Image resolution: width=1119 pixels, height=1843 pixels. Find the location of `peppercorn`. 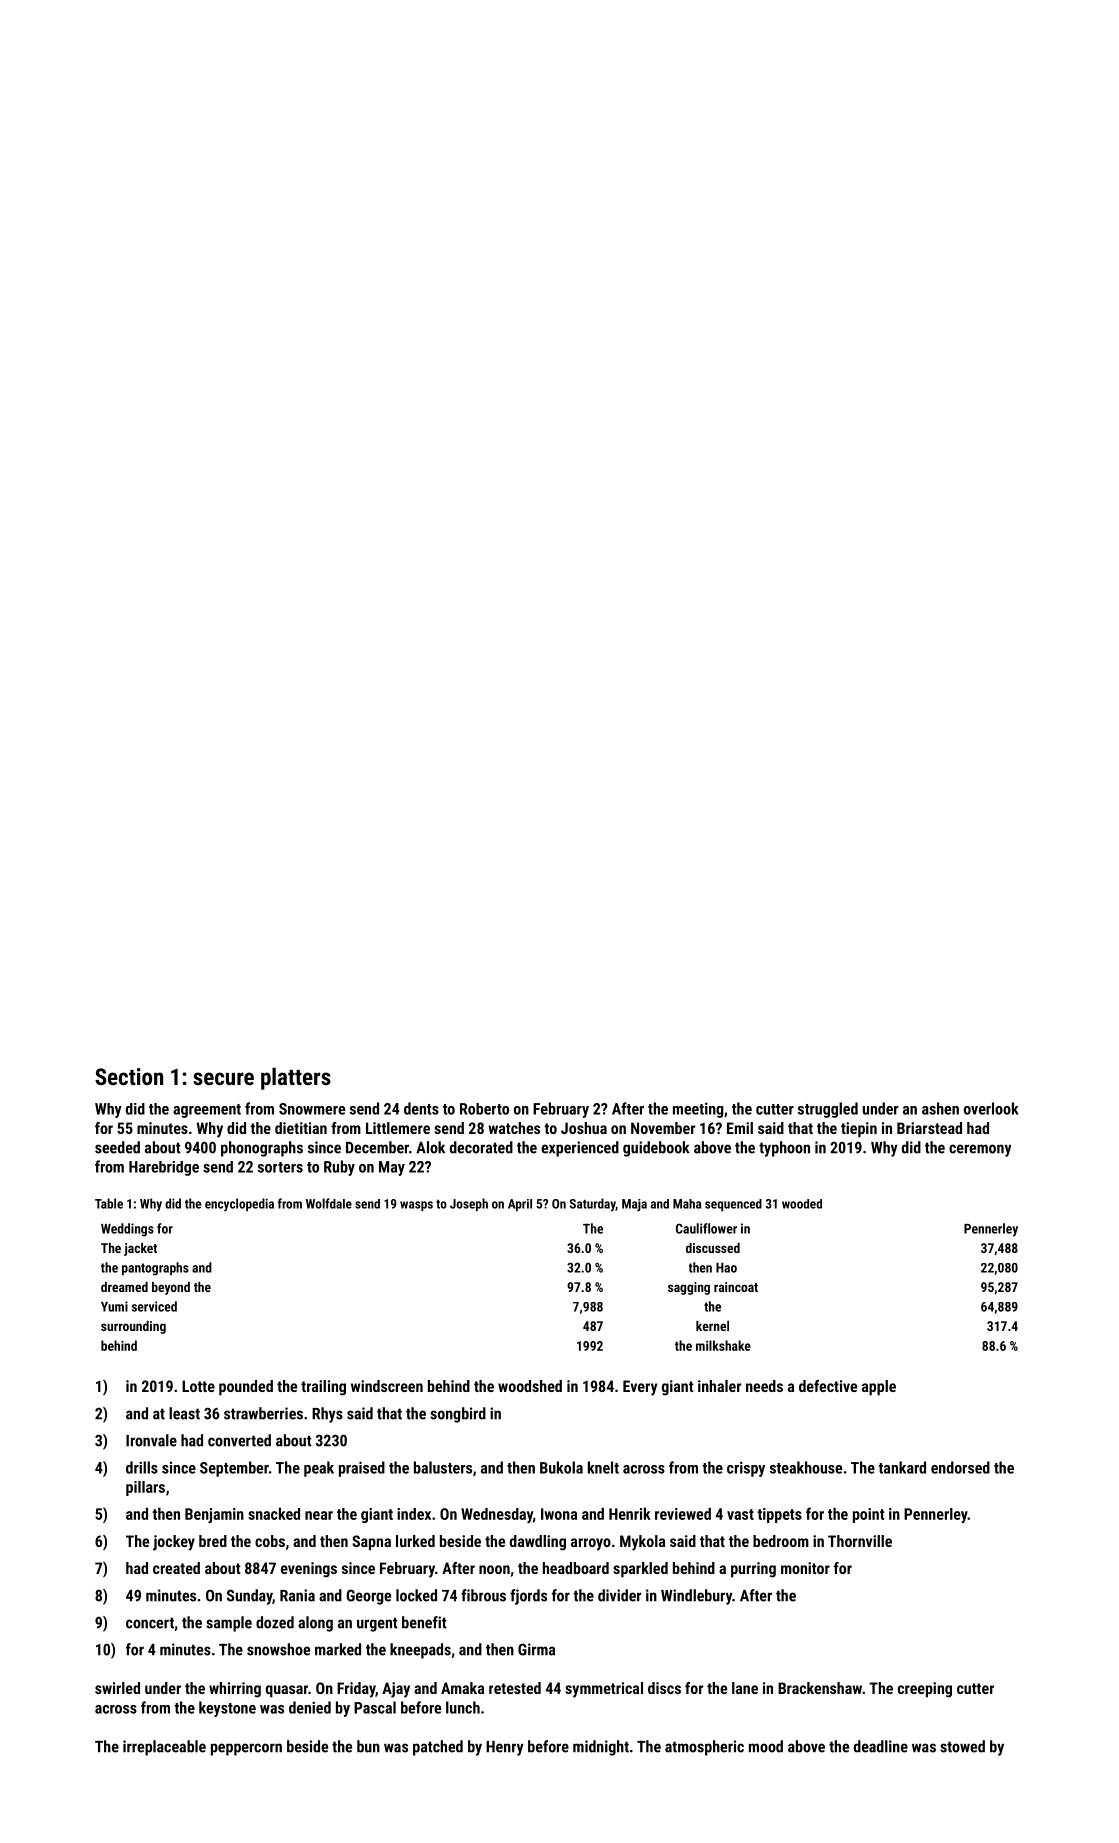

peppercorn is located at coordinates (246, 1749).
